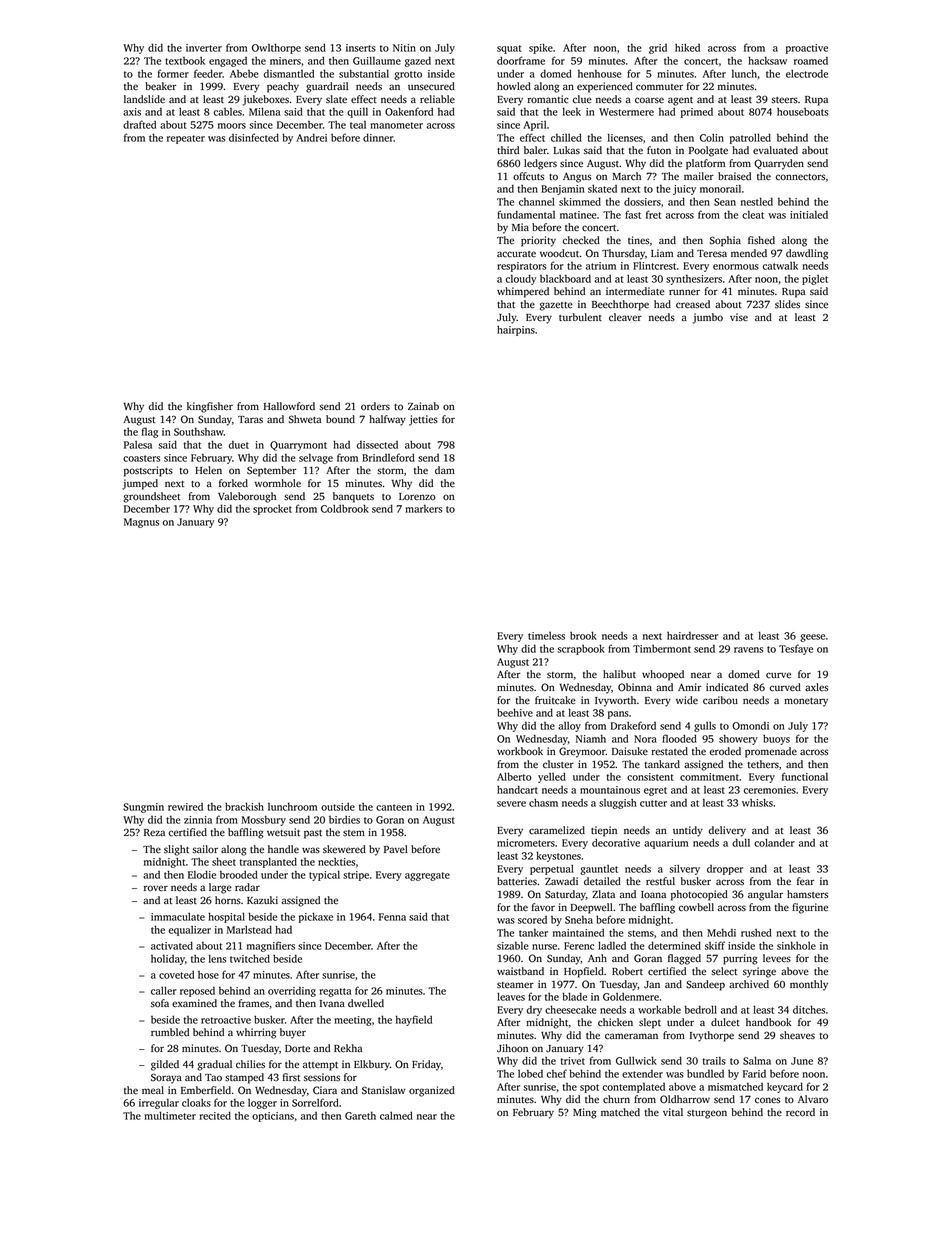  I want to click on buyer, so click(293, 1033).
